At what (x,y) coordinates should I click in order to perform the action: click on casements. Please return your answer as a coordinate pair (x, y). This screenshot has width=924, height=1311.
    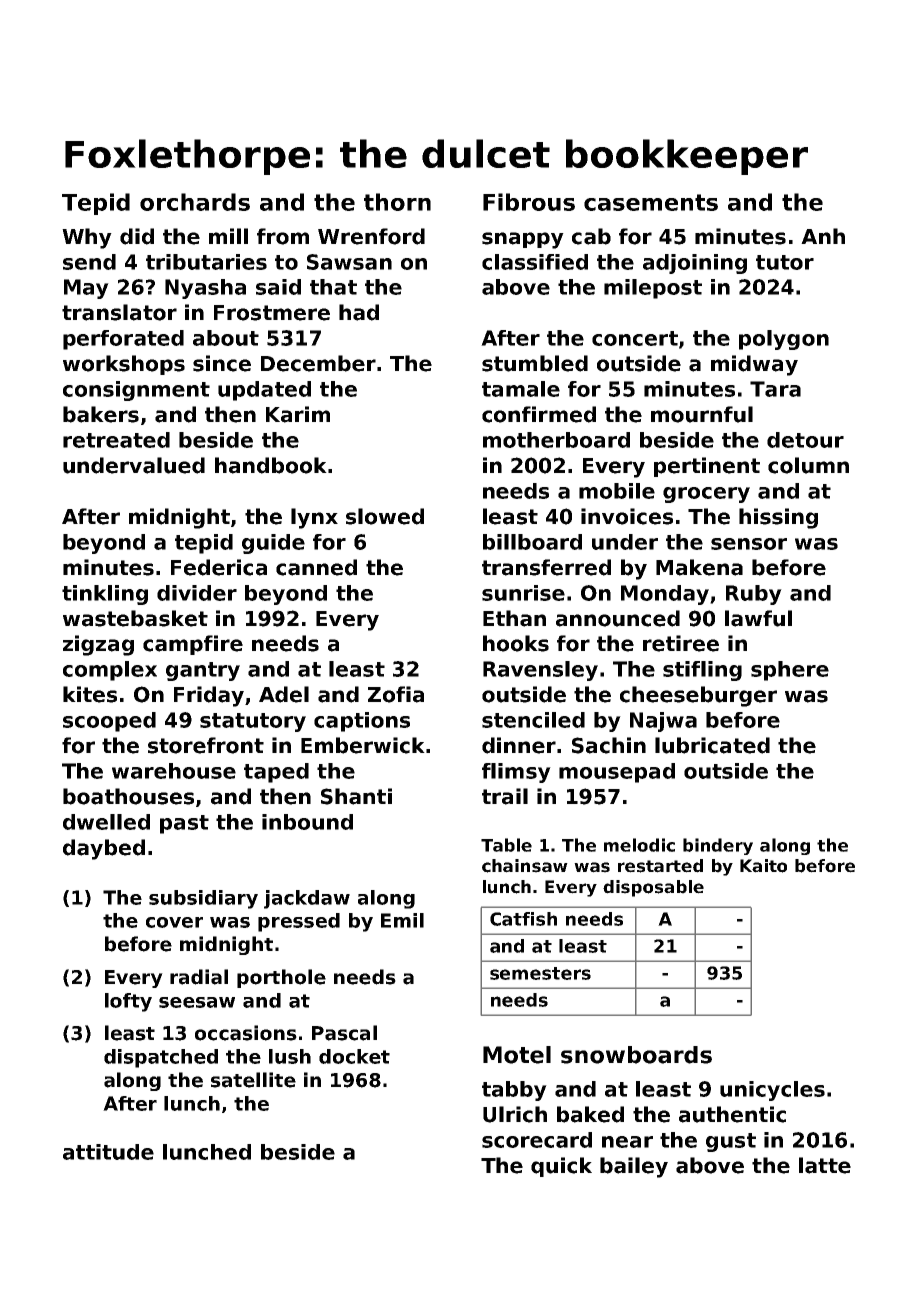
    Looking at the image, I should click on (651, 202).
